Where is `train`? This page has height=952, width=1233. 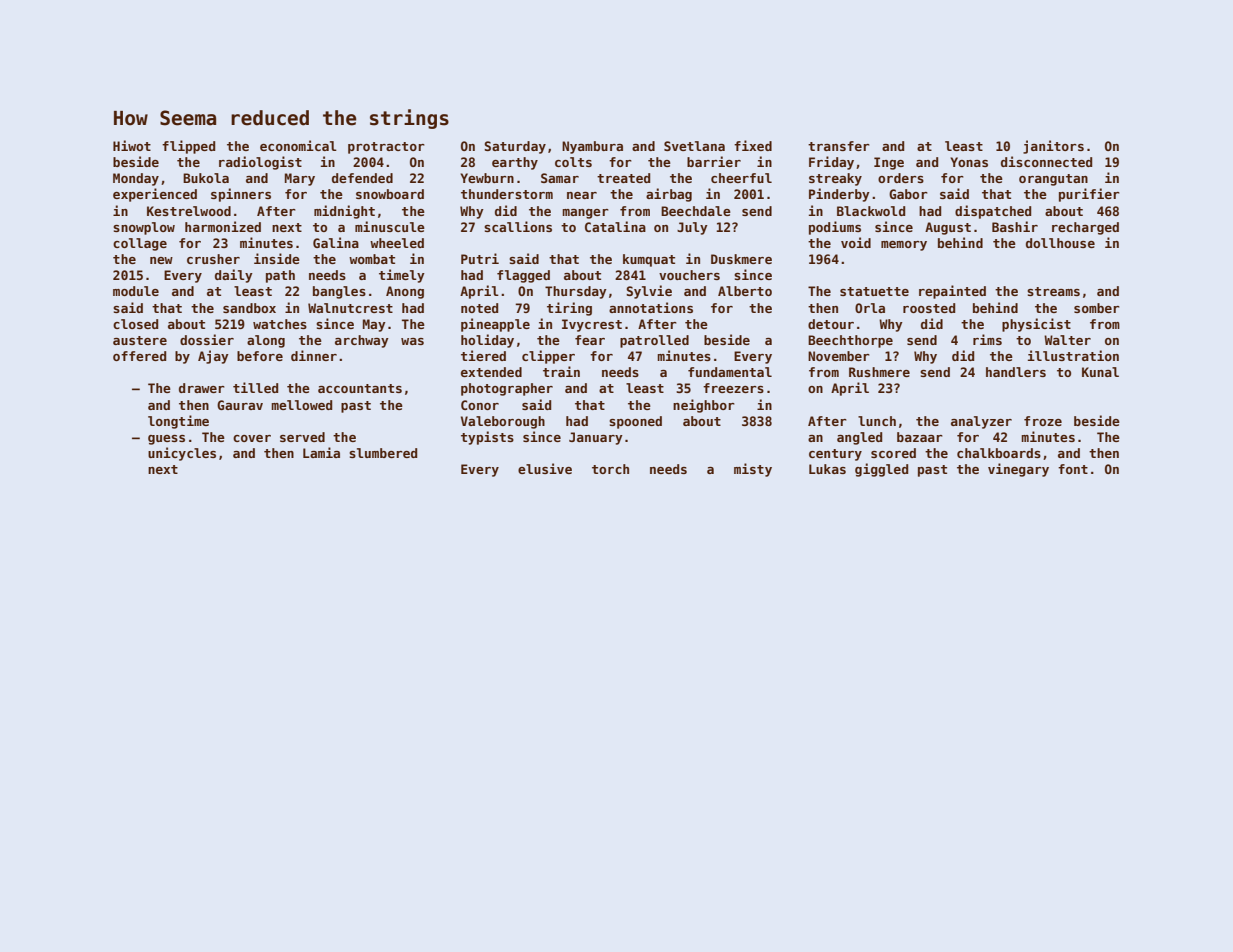 train is located at coordinates (561, 371).
